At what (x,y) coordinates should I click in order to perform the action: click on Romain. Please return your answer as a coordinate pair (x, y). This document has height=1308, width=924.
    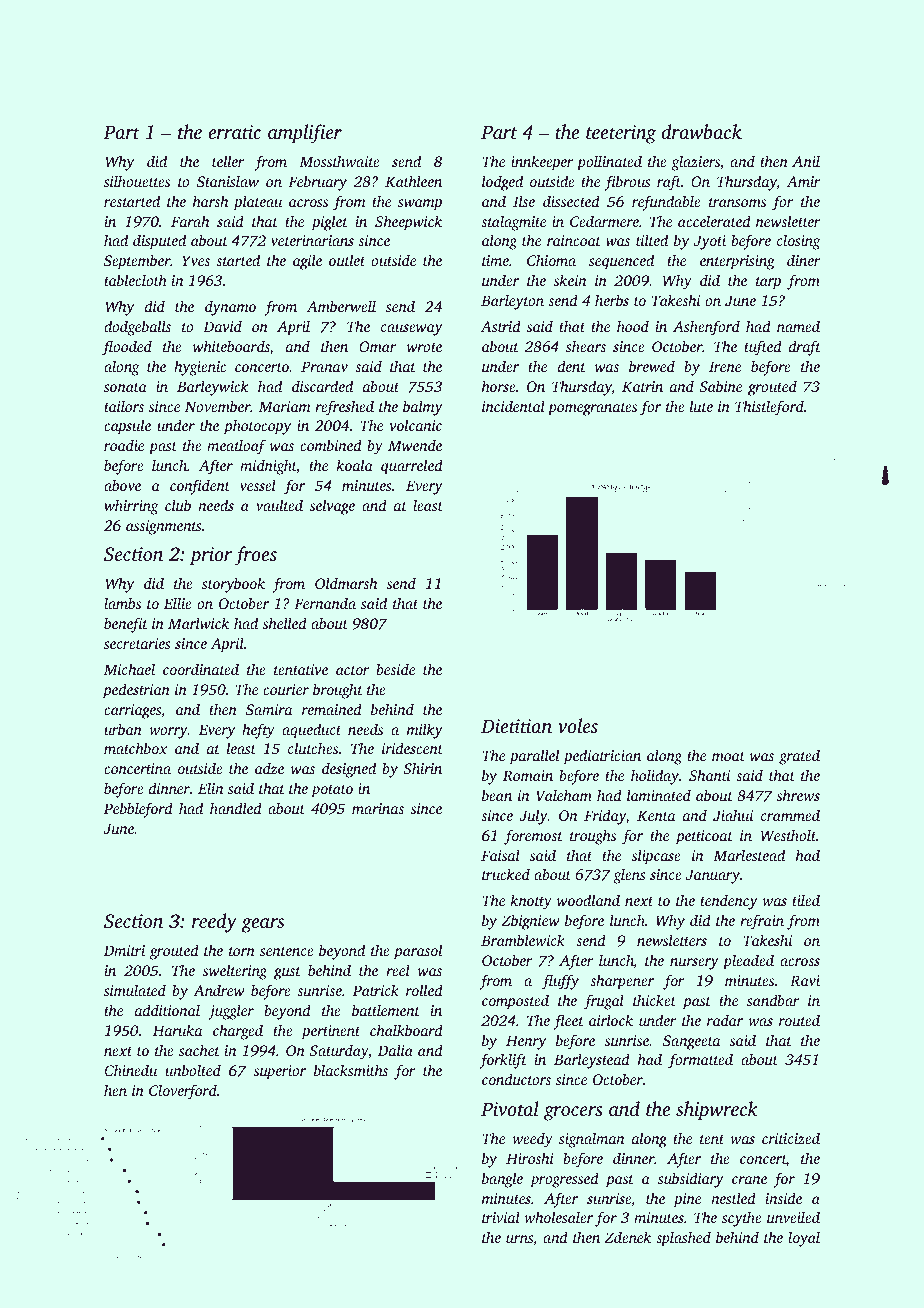
    Looking at the image, I should click on (528, 775).
